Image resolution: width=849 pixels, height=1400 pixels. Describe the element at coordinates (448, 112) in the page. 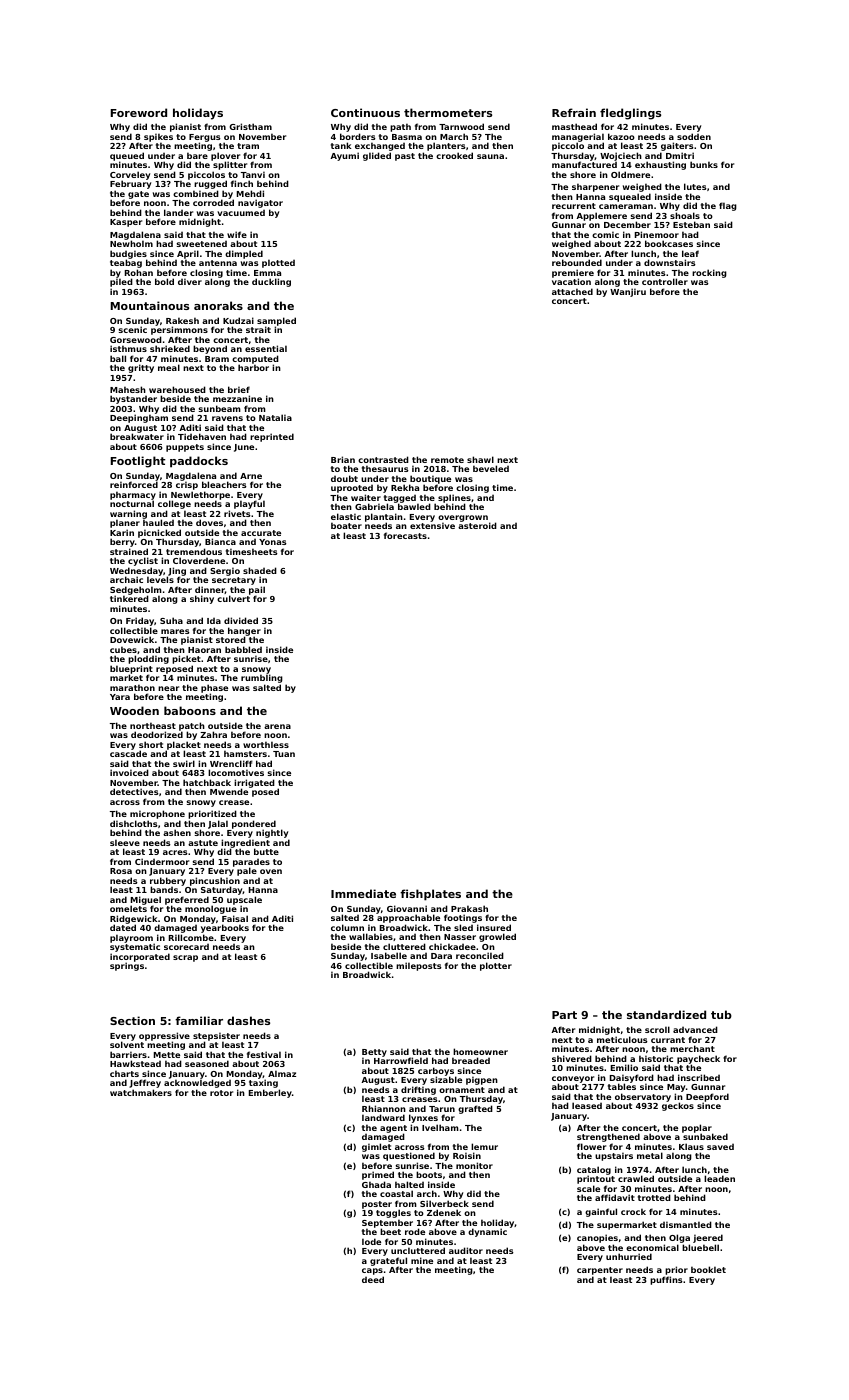

I see `thermometers` at that location.
